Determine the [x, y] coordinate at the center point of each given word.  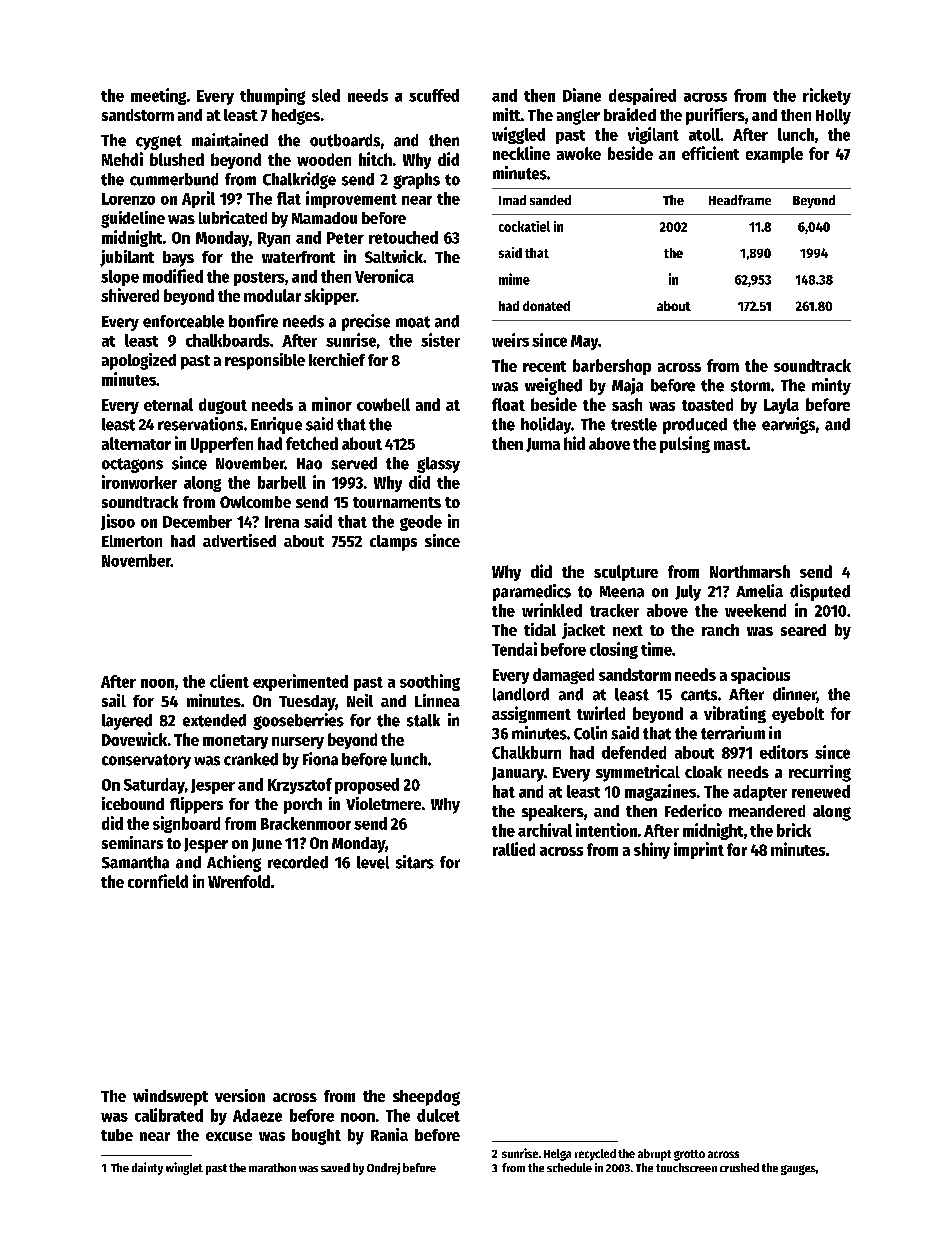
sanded [550, 200]
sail [114, 700]
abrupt [654, 1155]
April [198, 199]
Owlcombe [255, 502]
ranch [720, 630]
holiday [546, 425]
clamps [393, 543]
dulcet [438, 1115]
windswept [170, 1097]
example [774, 155]
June [267, 845]
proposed [367, 786]
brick [794, 830]
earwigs [788, 425]
